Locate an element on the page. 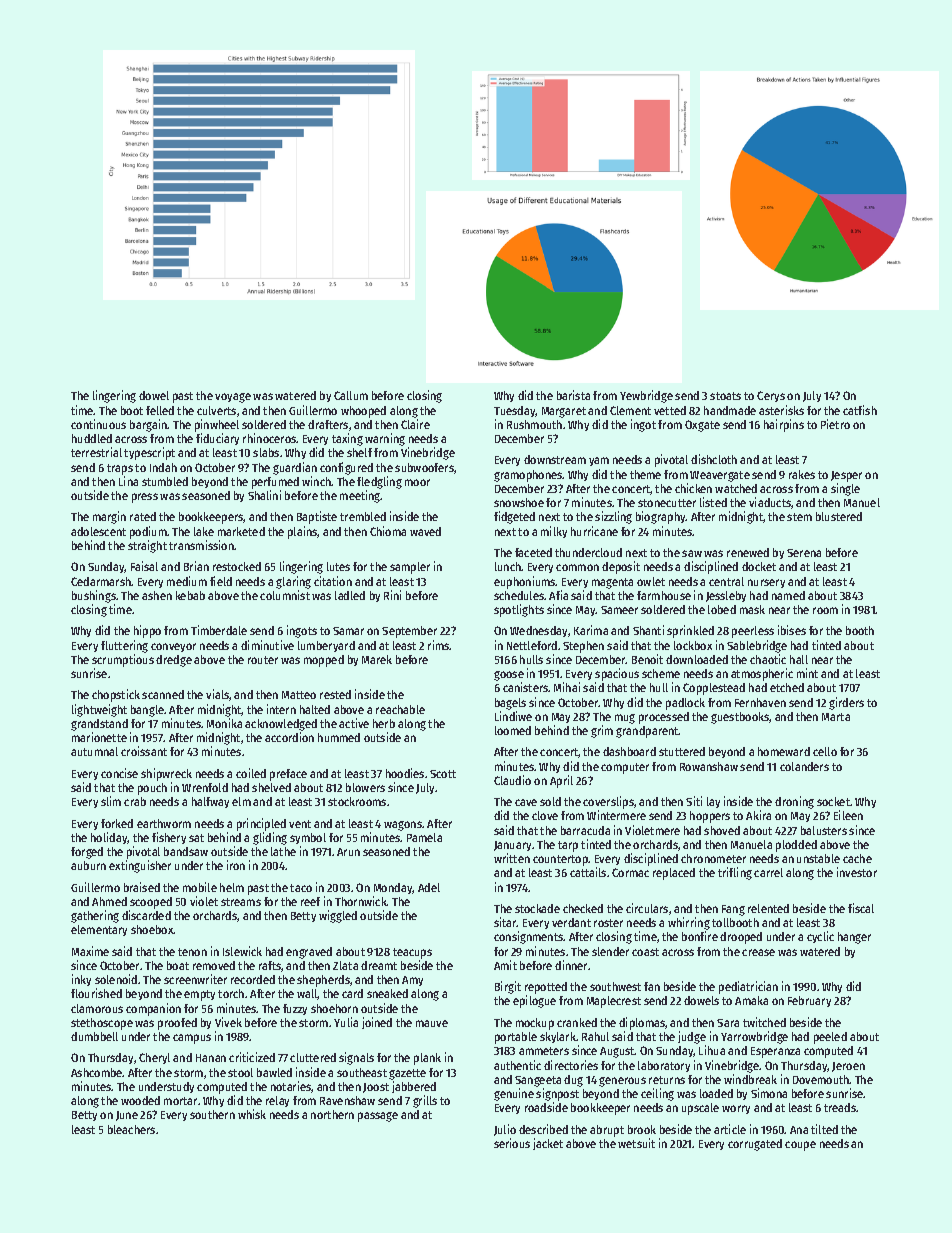 The image size is (952, 1233). mobile is located at coordinates (200, 887).
